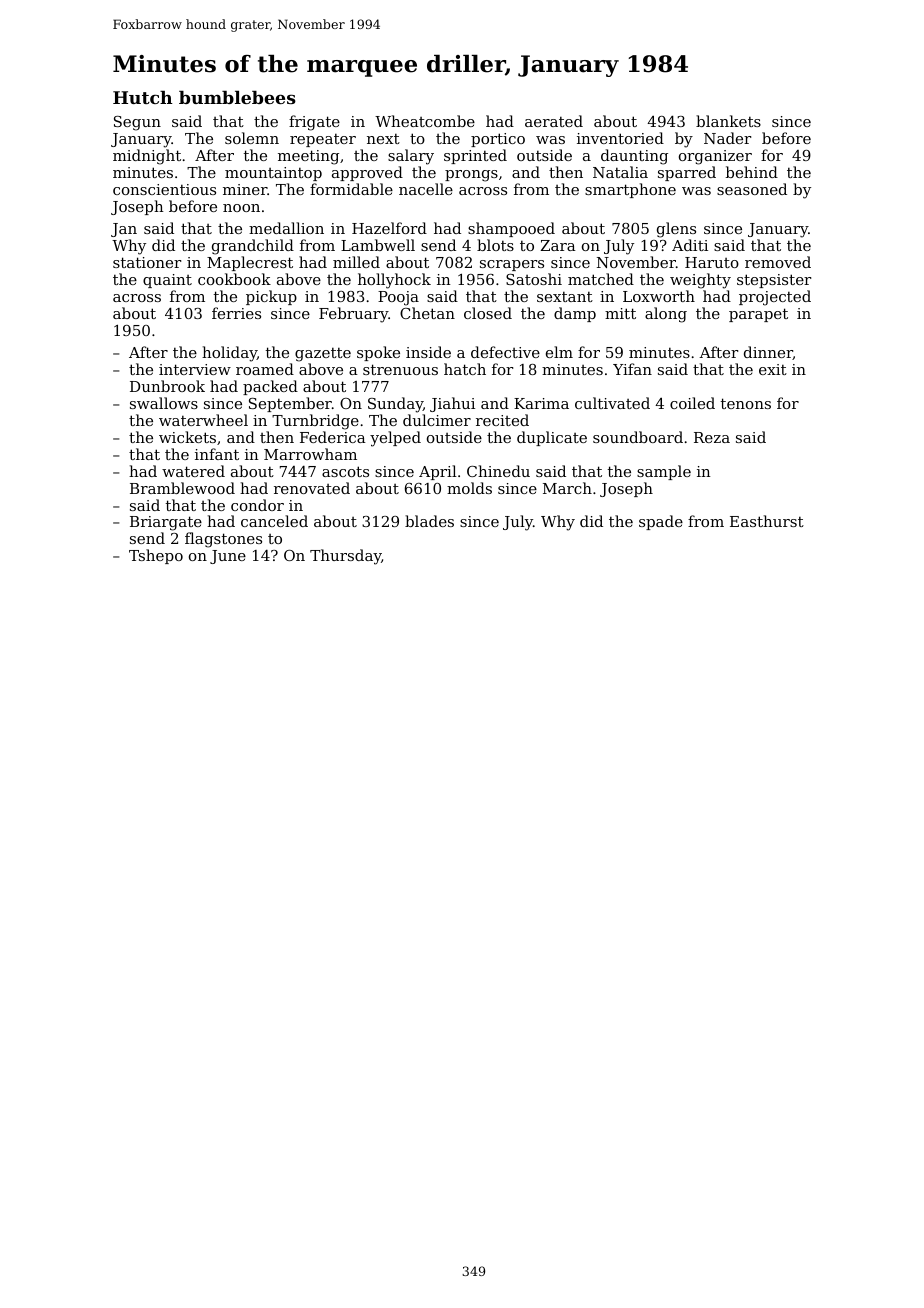 This screenshot has height=1308, width=924. What do you see at coordinates (315, 422) in the screenshot?
I see `Turnbridge` at bounding box center [315, 422].
